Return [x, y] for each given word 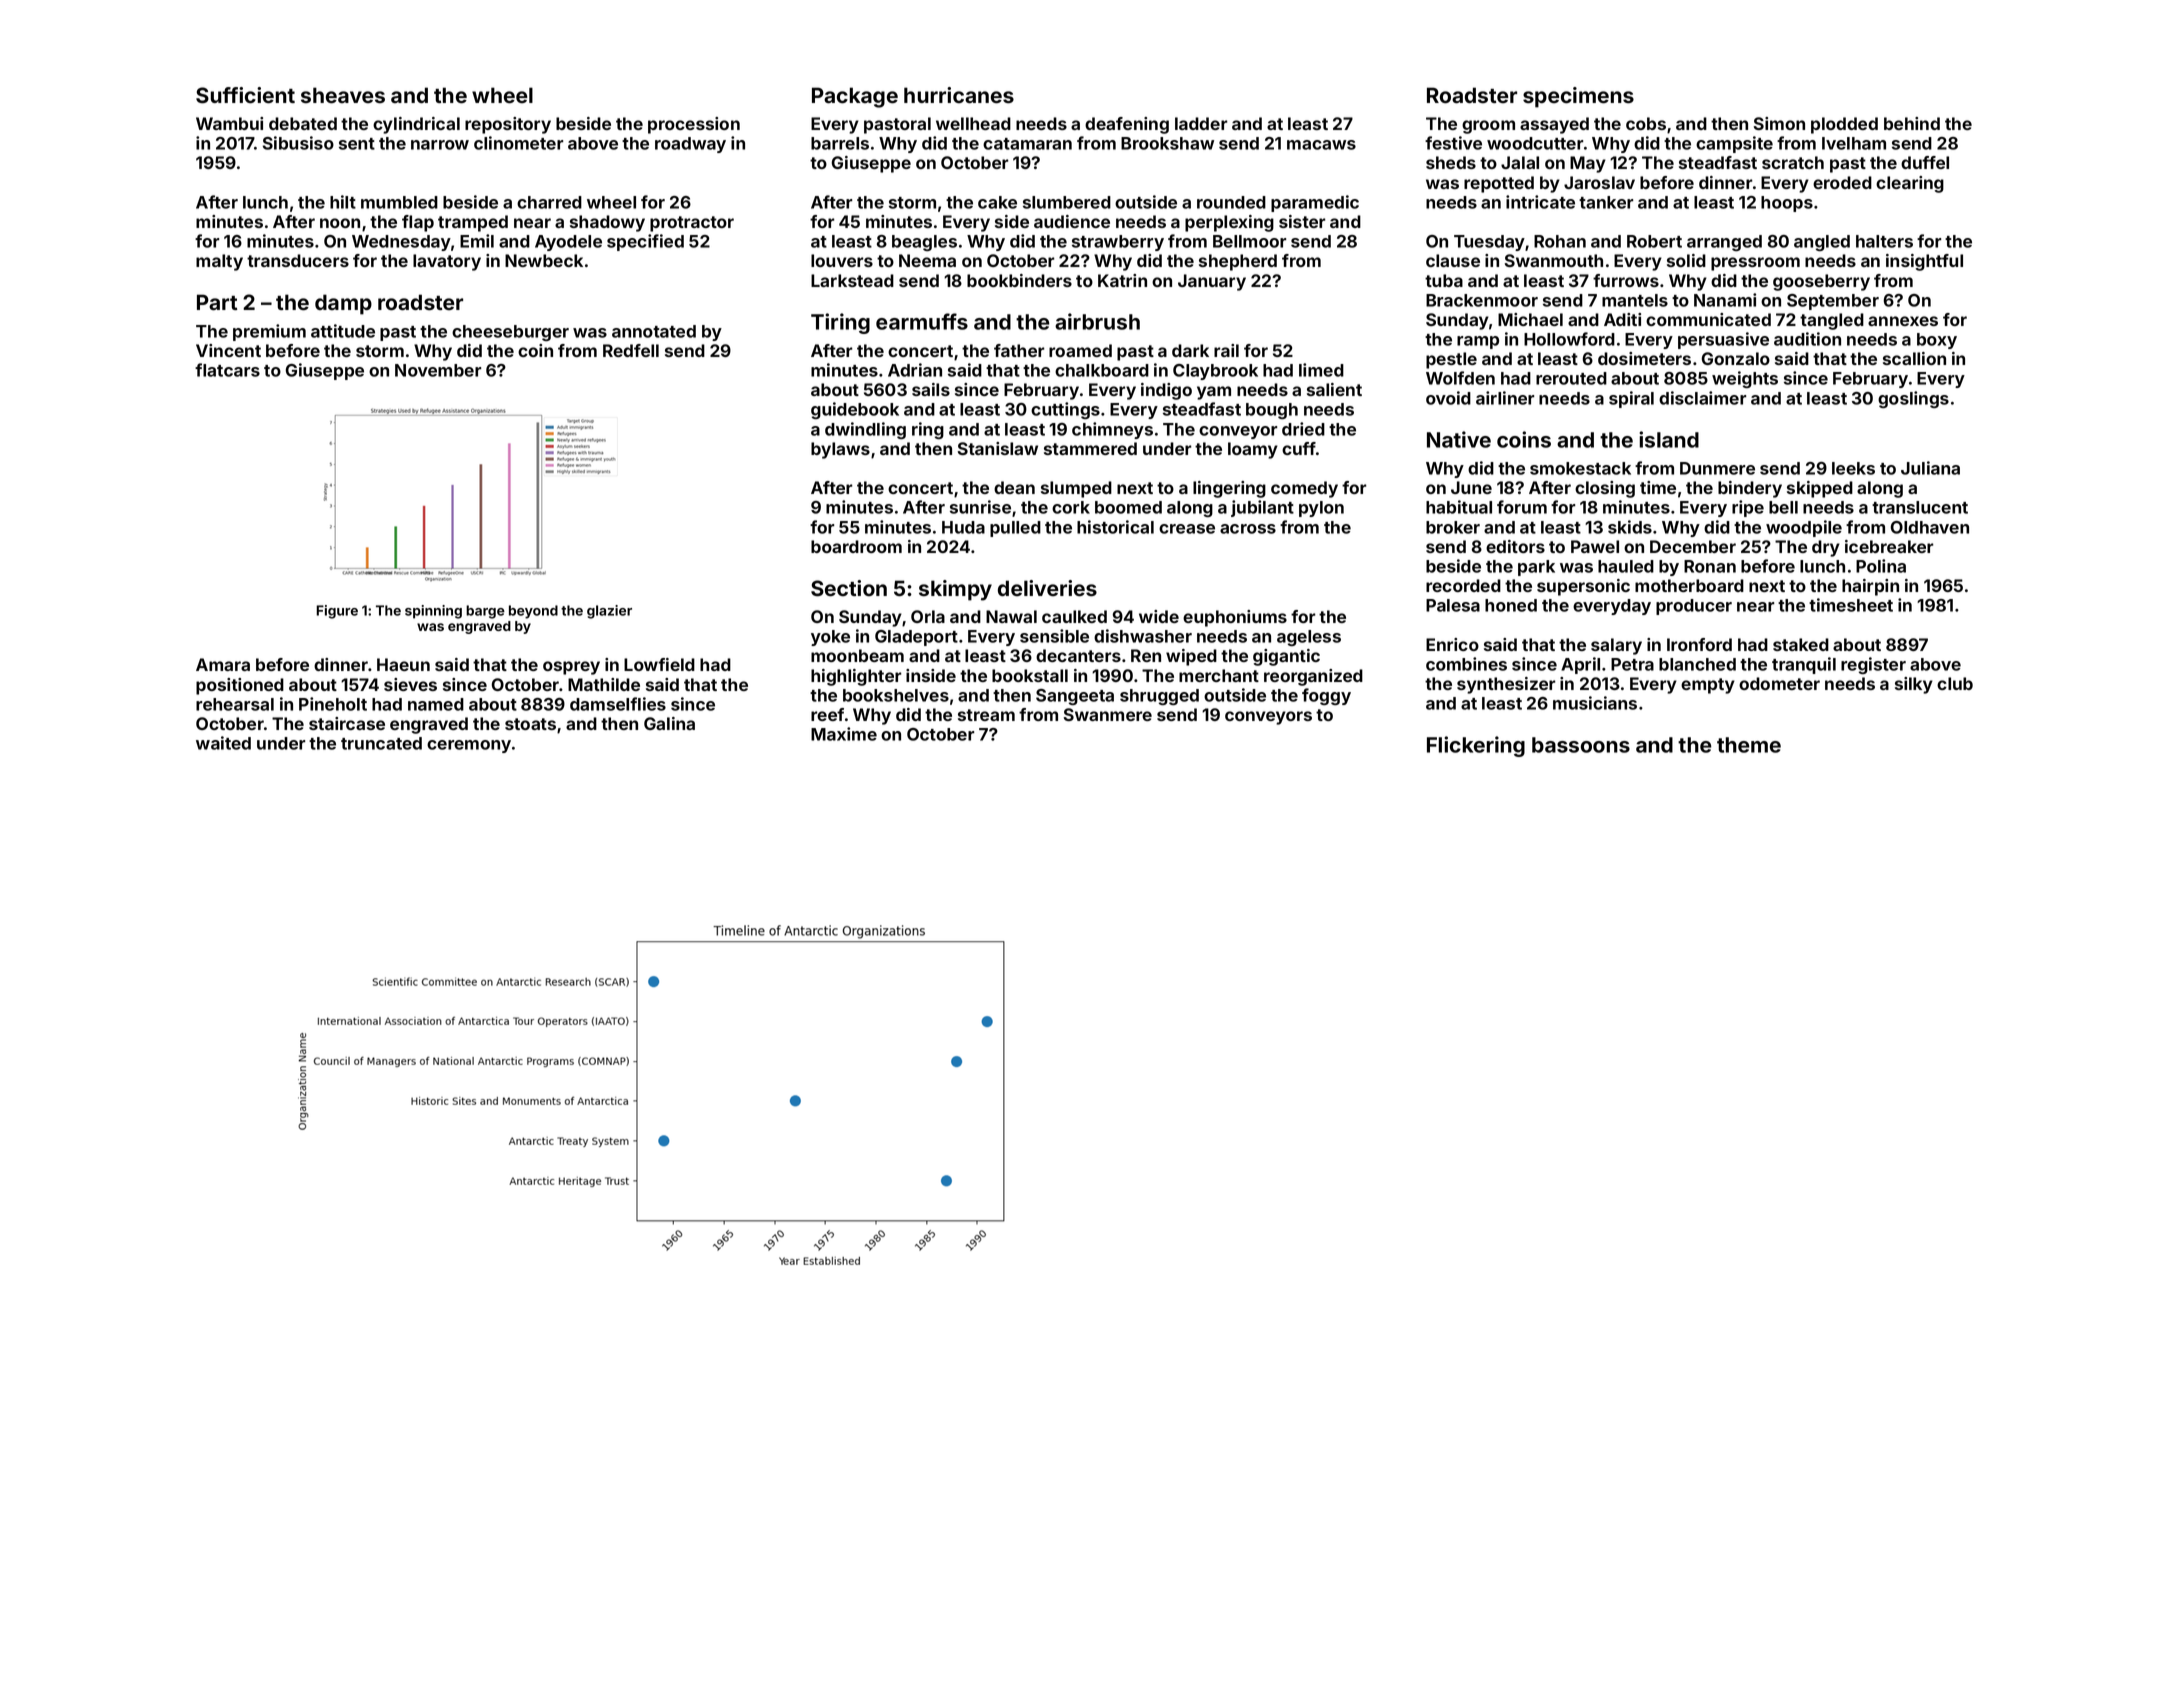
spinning [433, 612]
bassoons [1581, 745]
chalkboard [1102, 370]
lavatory [447, 262]
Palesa [1453, 605]
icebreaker [1889, 546]
